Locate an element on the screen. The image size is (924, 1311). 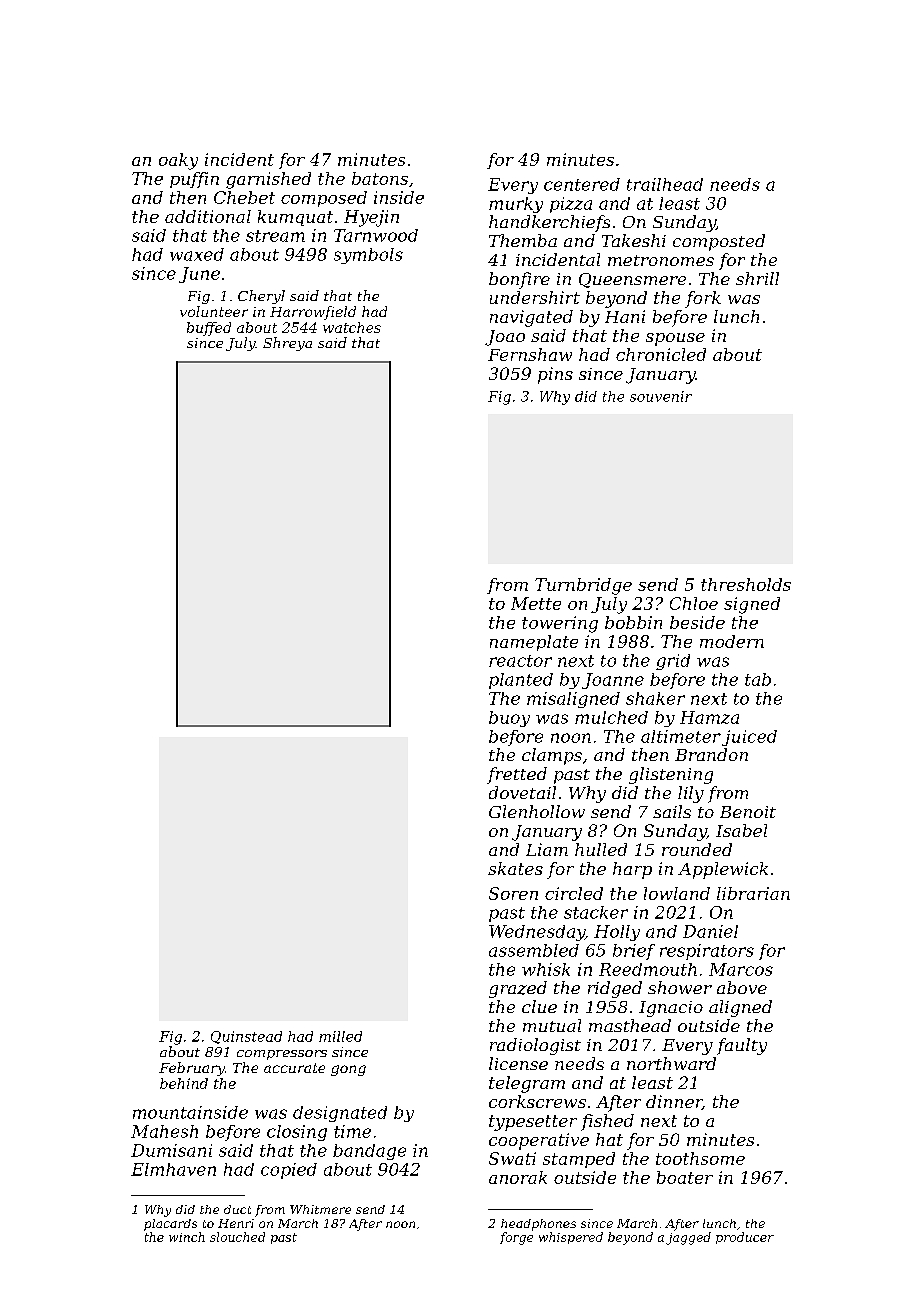
slouched is located at coordinates (237, 1237).
